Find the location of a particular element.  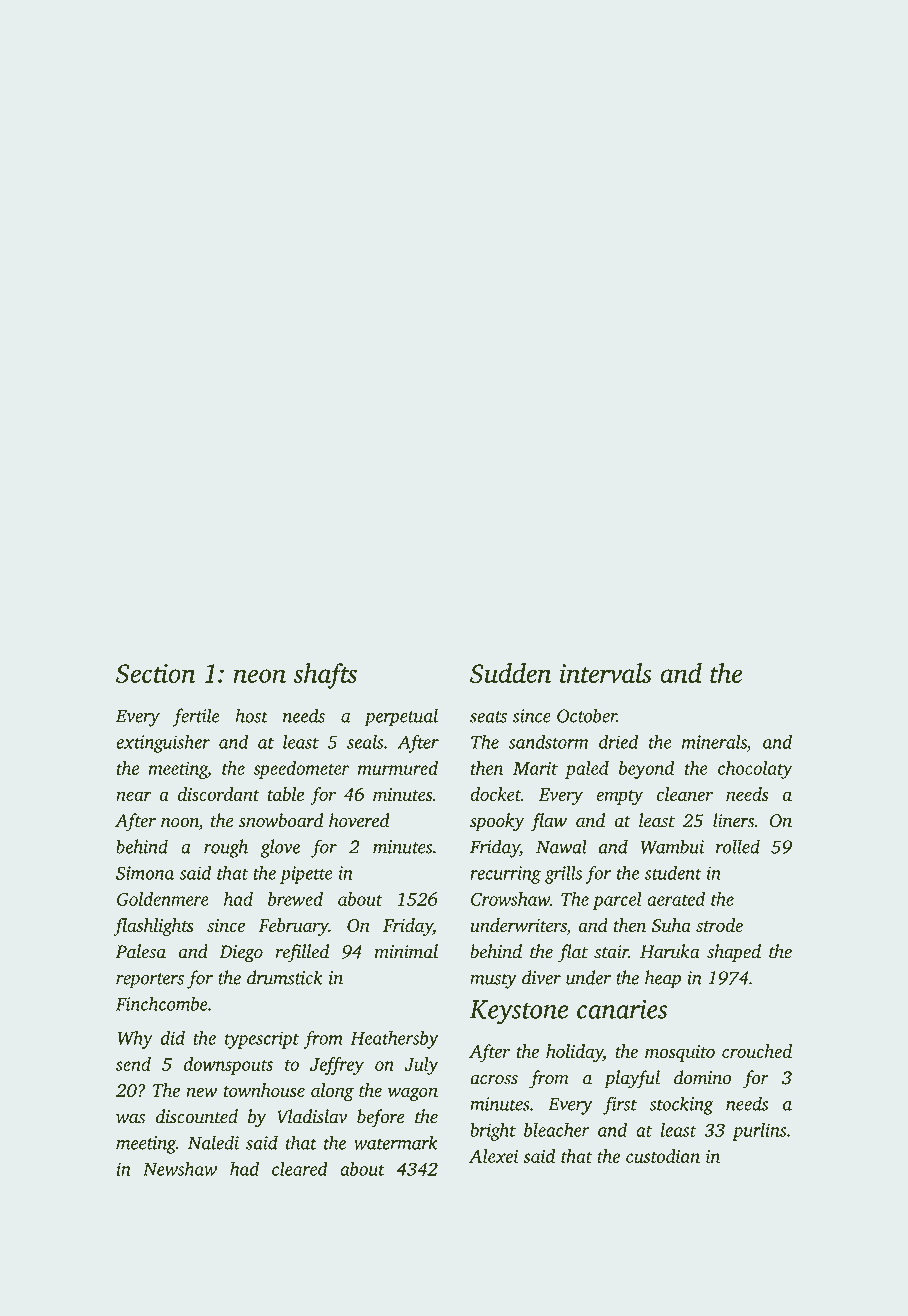

Section is located at coordinates (155, 673).
